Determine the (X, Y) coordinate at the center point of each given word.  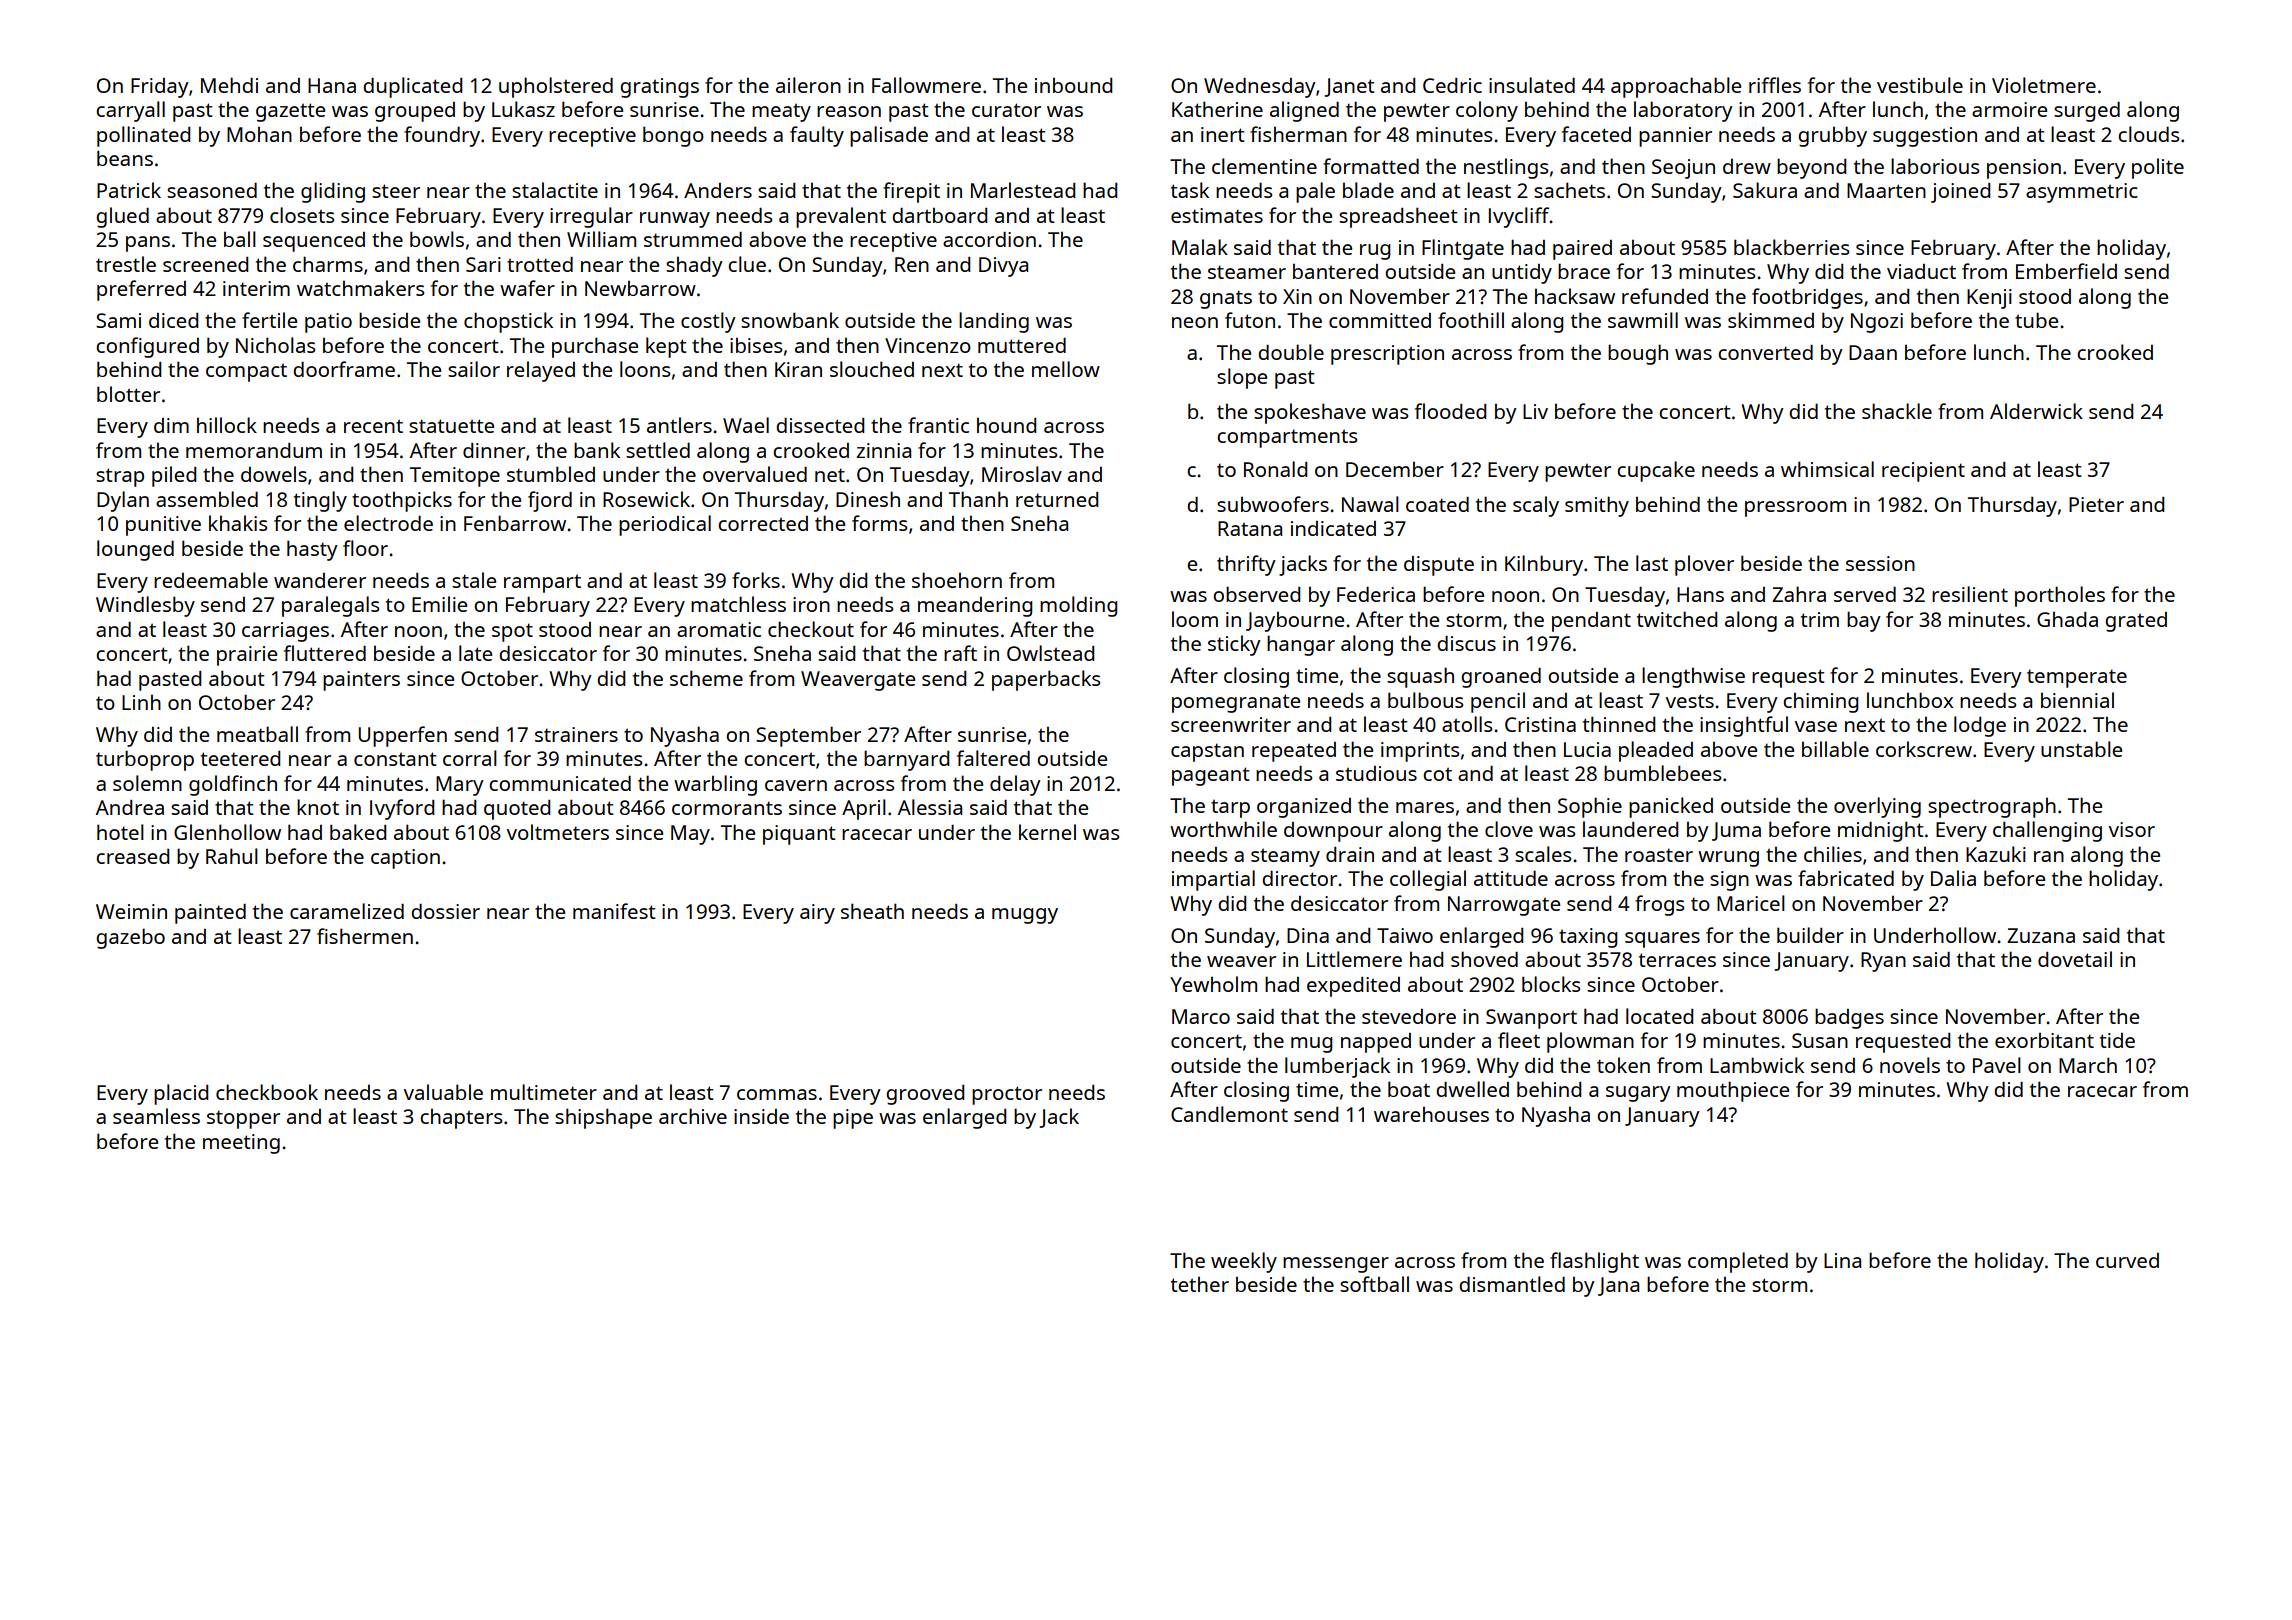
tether (1200, 1284)
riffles (1775, 85)
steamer (1247, 272)
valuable (443, 1092)
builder (1810, 935)
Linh (141, 702)
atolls (1467, 724)
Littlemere (1354, 959)
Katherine (1217, 109)
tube (2036, 320)
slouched (872, 369)
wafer (527, 288)
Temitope (455, 477)
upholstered (556, 87)
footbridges (1807, 298)
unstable (2081, 749)
